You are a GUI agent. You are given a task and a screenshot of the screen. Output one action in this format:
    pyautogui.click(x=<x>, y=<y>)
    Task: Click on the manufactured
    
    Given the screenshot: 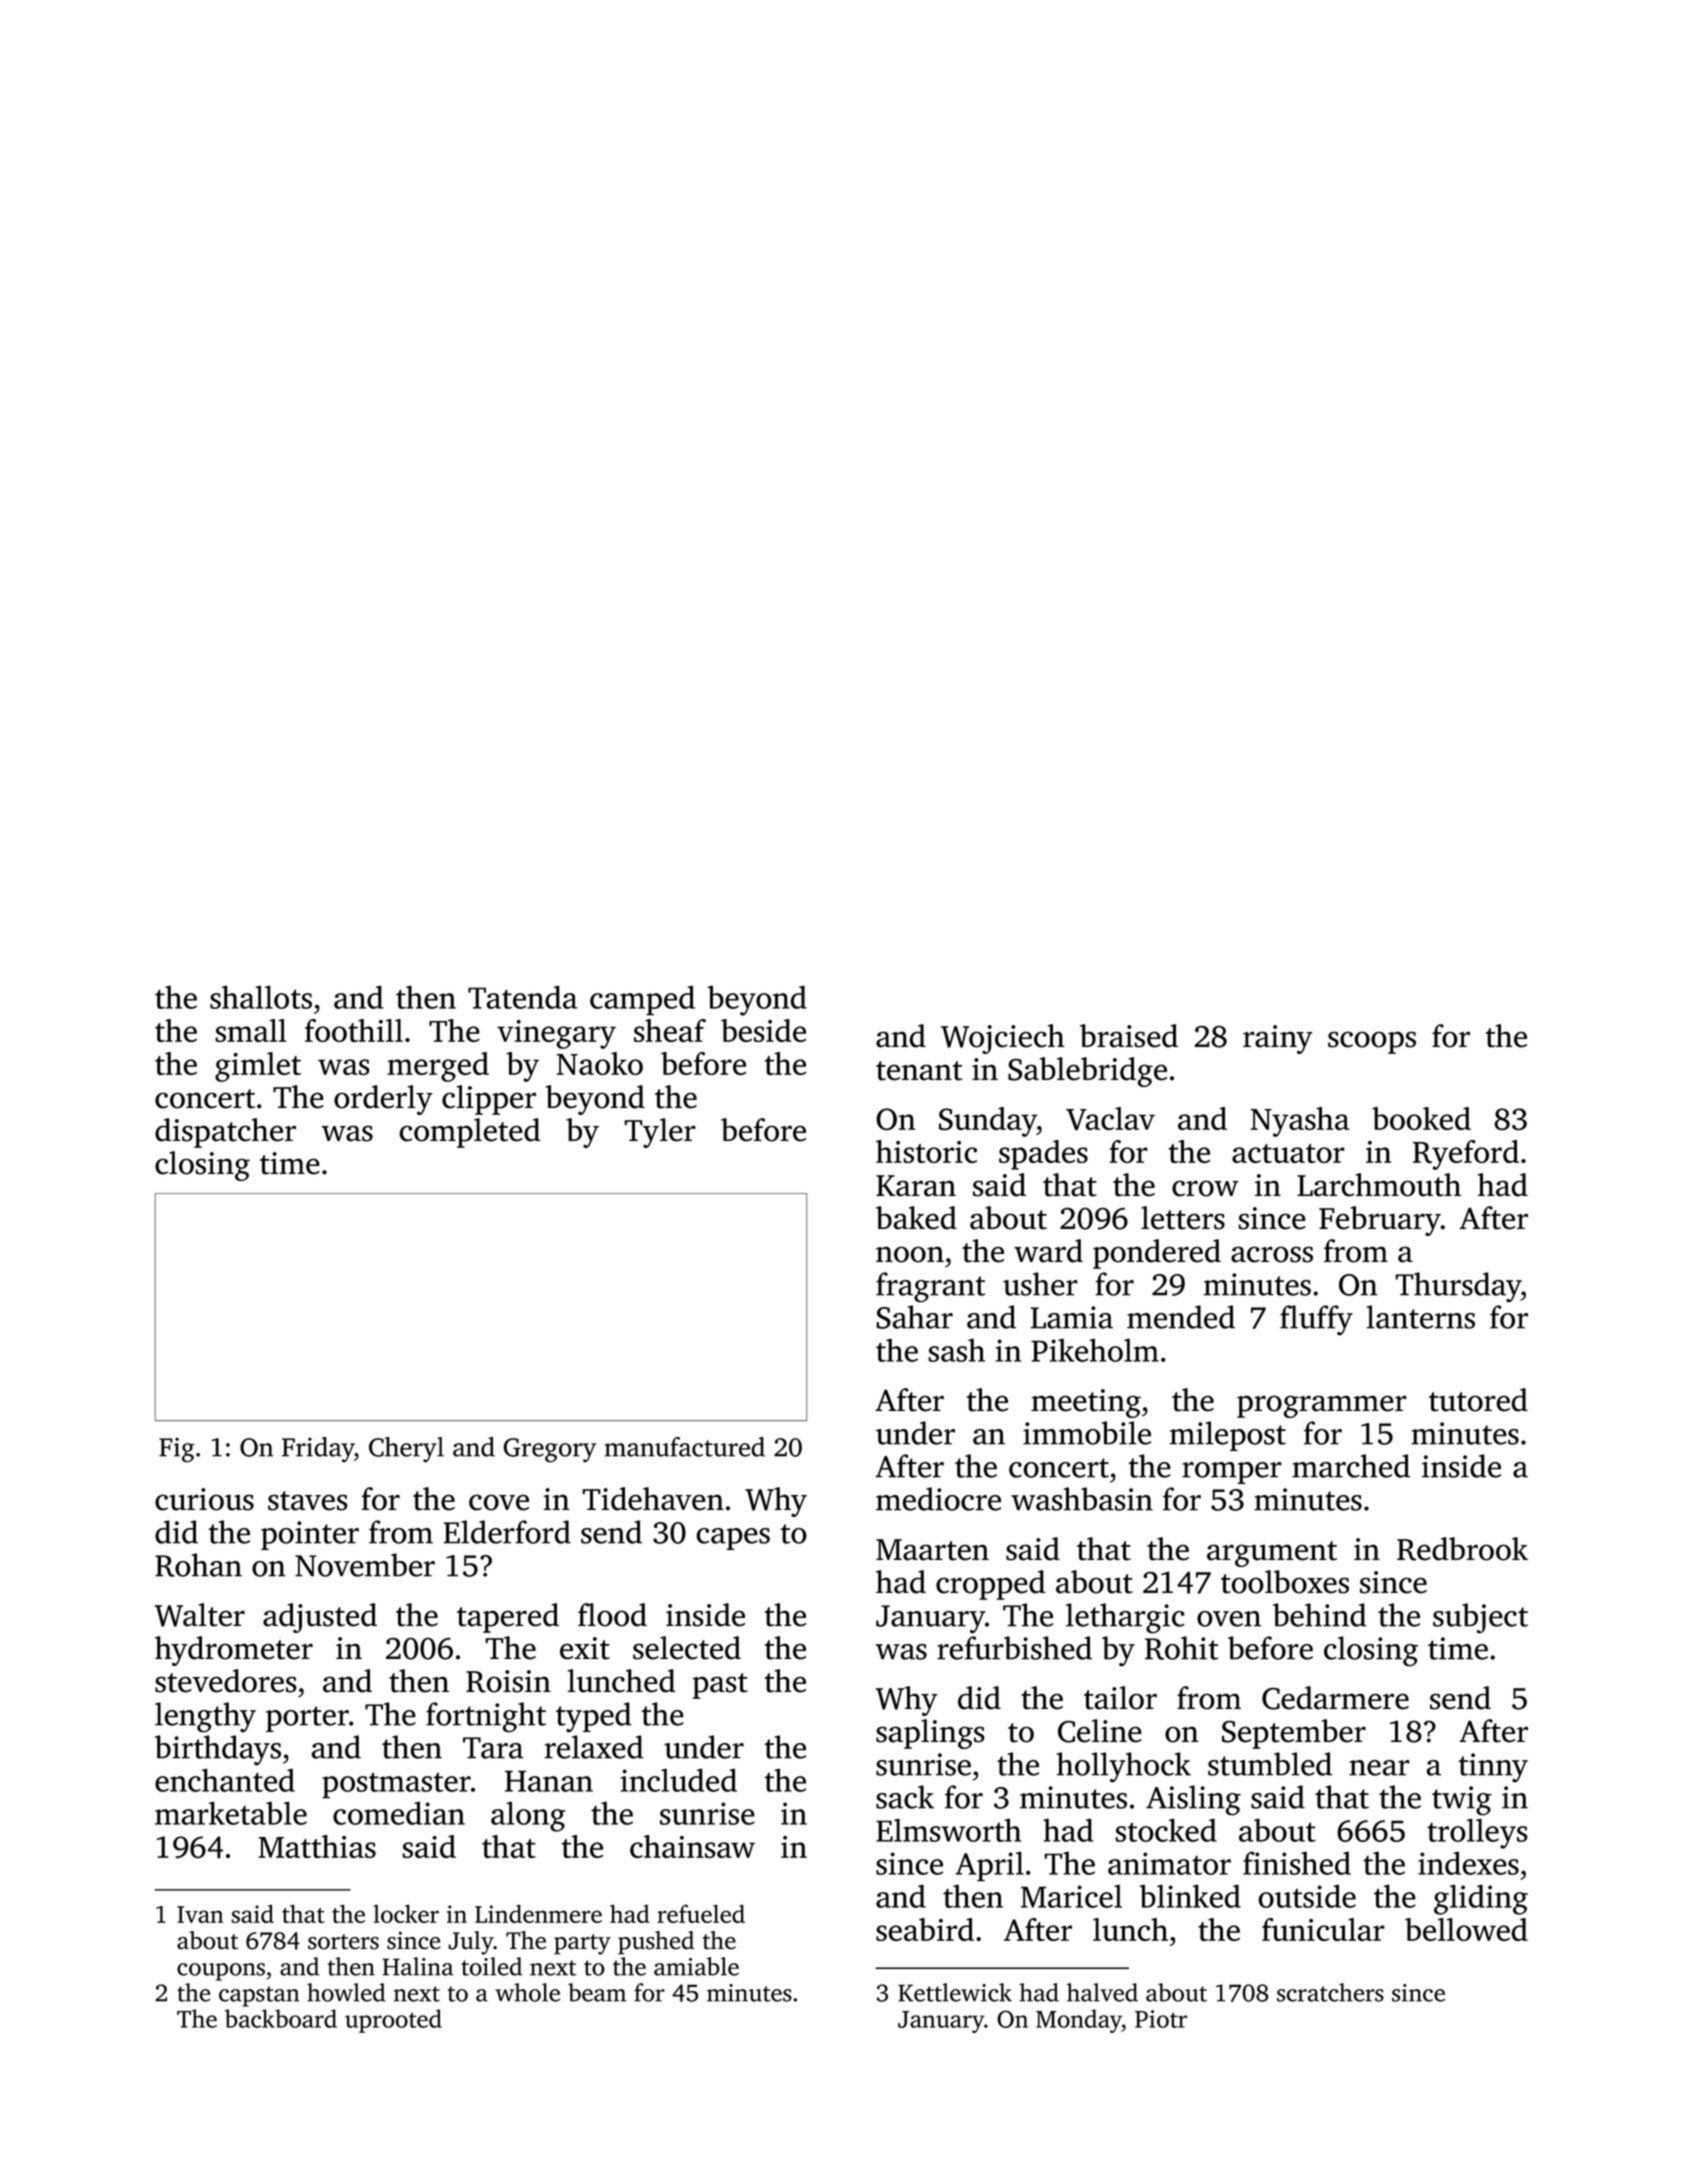 What is the action you would take?
    pyautogui.click(x=685, y=1447)
